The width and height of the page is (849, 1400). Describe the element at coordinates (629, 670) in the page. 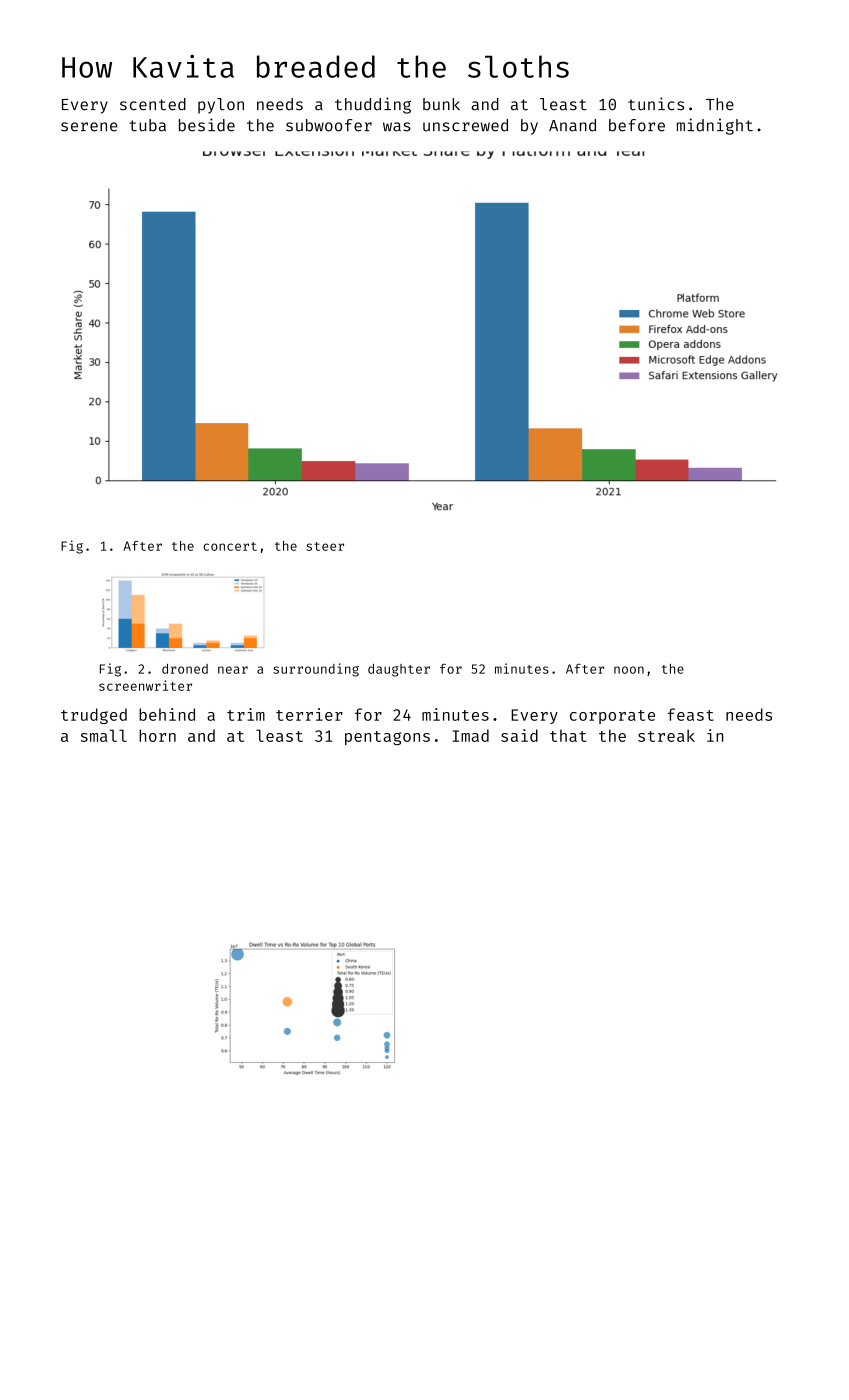

I see `noon` at that location.
